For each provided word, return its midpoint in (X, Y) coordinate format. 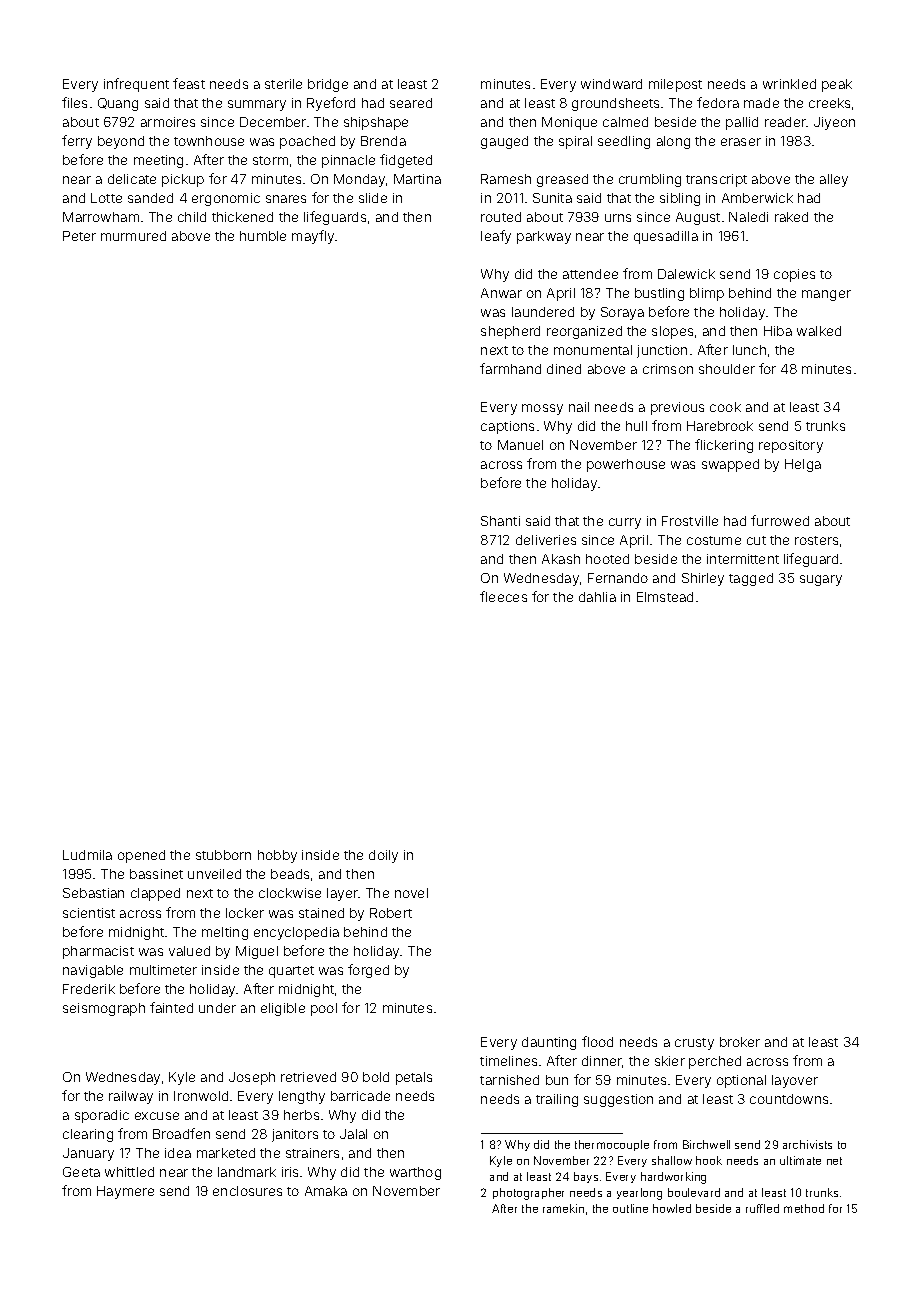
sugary (821, 580)
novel (411, 893)
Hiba (778, 331)
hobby (277, 856)
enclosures (247, 1191)
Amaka (326, 1191)
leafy (496, 237)
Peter (79, 236)
